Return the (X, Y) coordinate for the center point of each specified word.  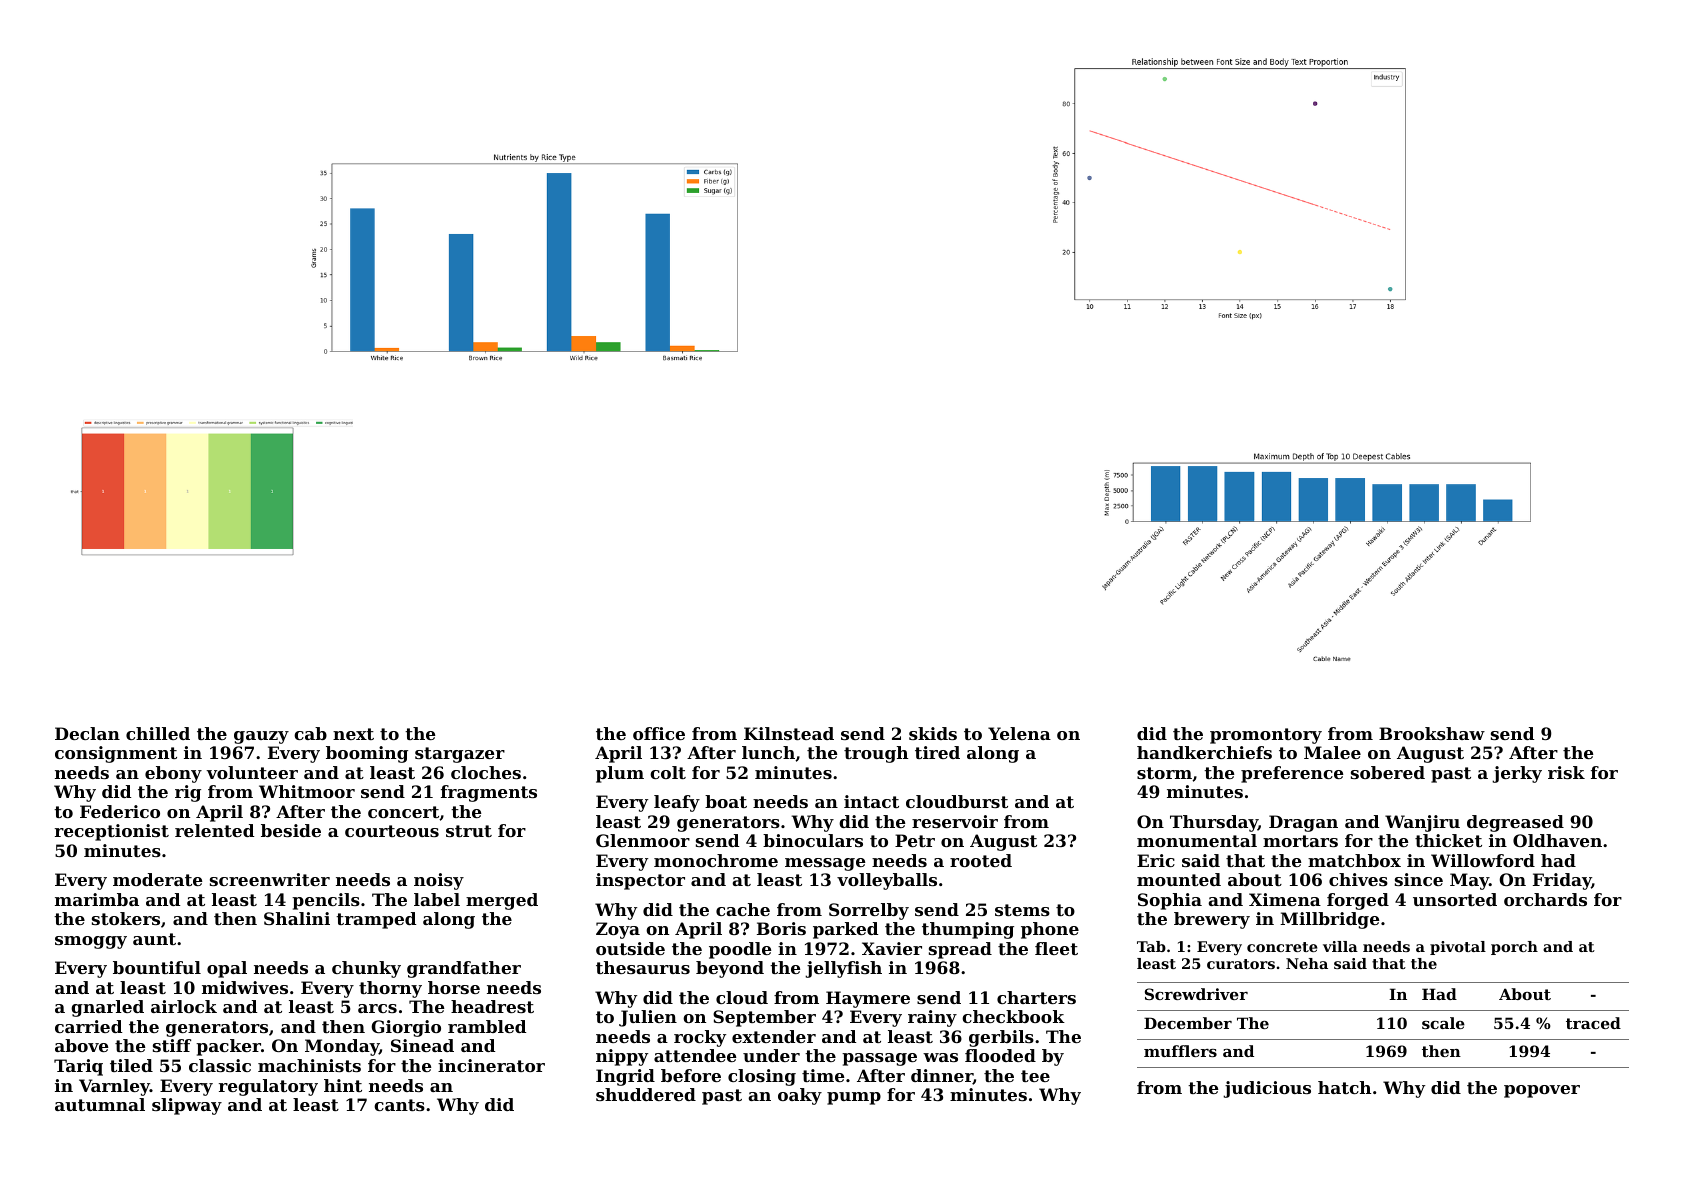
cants (399, 1105)
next (353, 734)
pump (854, 1098)
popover (1542, 1091)
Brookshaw (1432, 733)
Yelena (1019, 733)
